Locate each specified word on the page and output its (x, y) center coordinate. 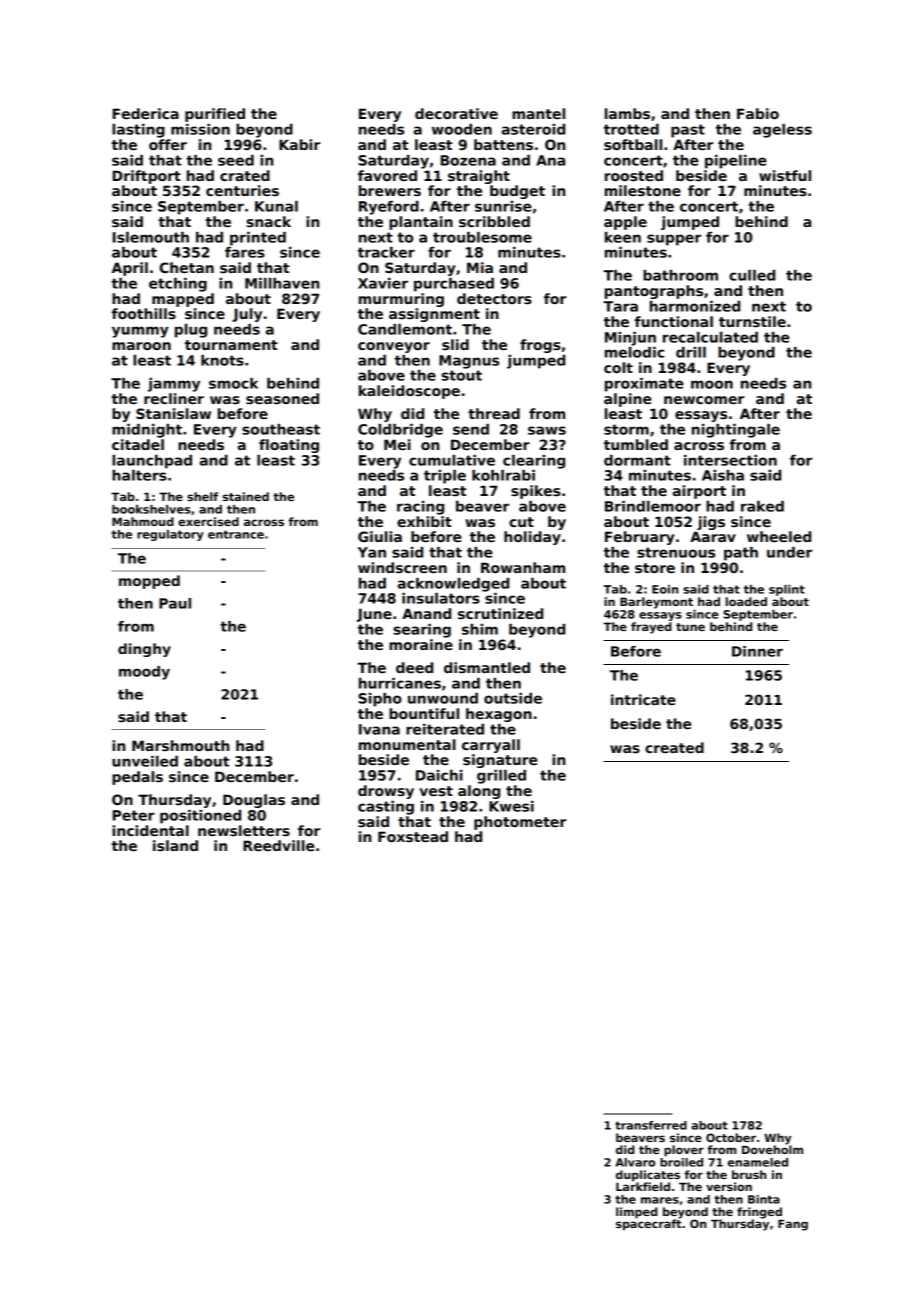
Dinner (757, 651)
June (374, 615)
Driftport (147, 177)
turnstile (752, 321)
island (175, 845)
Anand (426, 613)
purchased (454, 285)
